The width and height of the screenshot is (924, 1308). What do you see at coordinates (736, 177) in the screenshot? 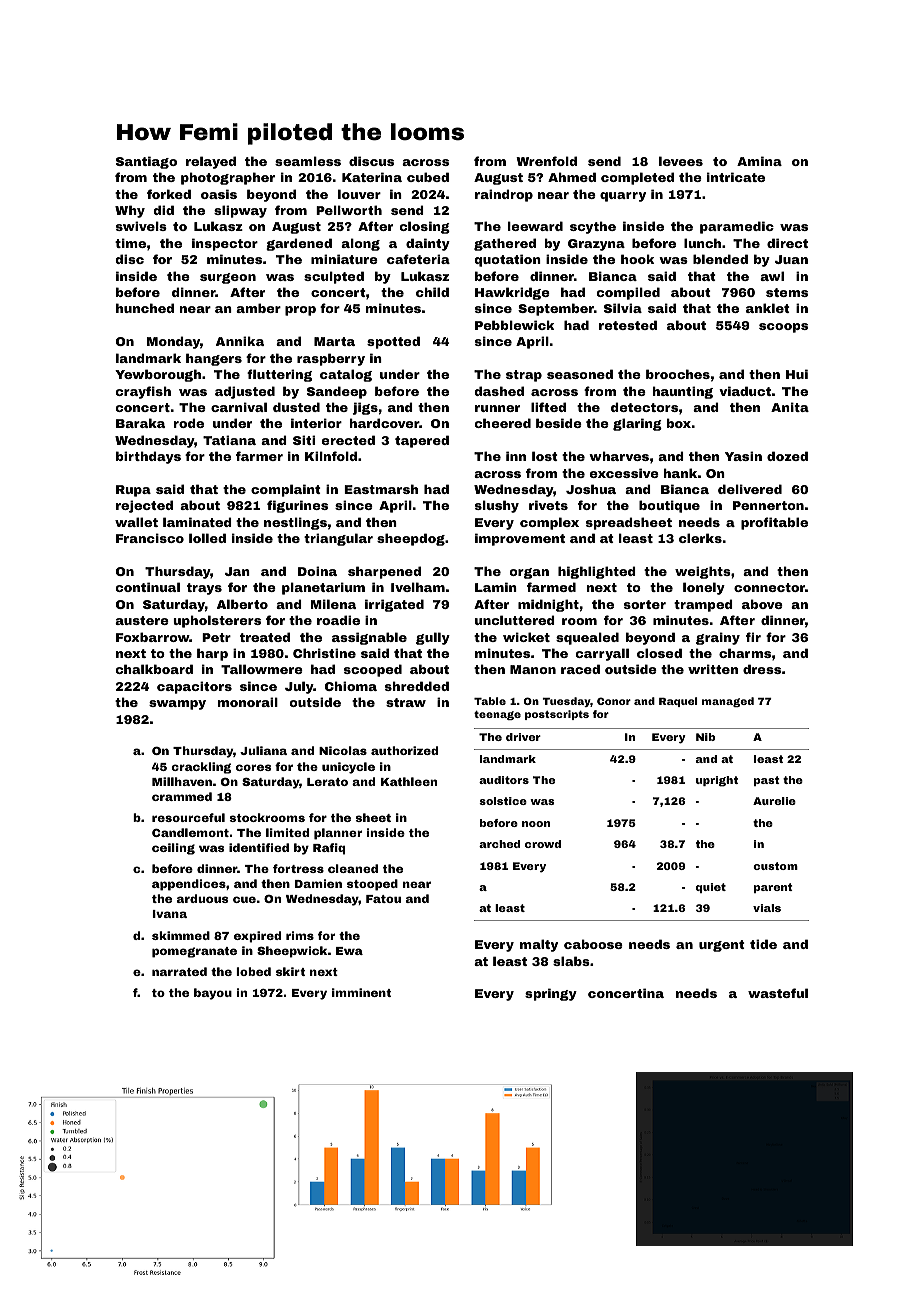
I see `intricate` at bounding box center [736, 177].
